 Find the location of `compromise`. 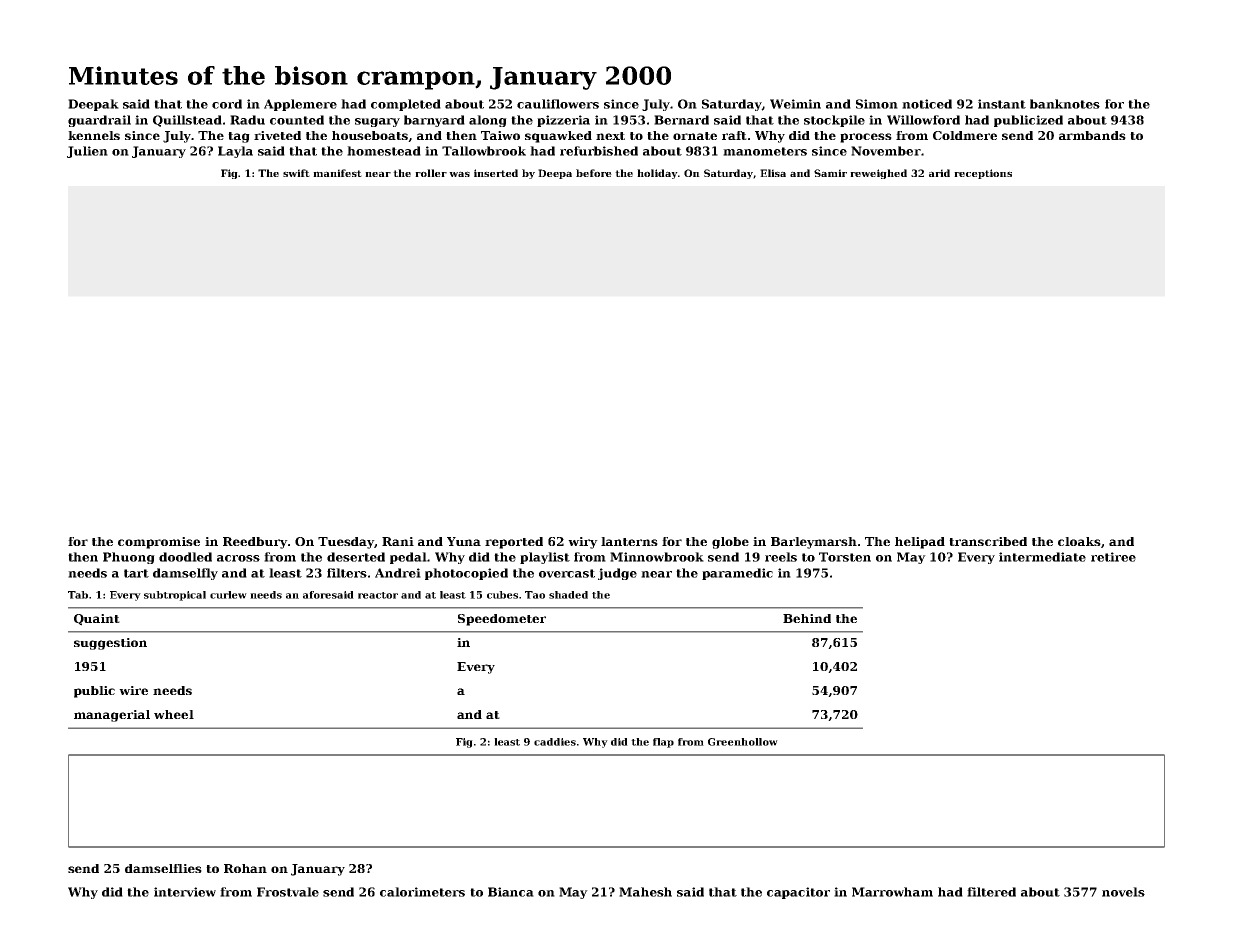

compromise is located at coordinates (159, 543).
